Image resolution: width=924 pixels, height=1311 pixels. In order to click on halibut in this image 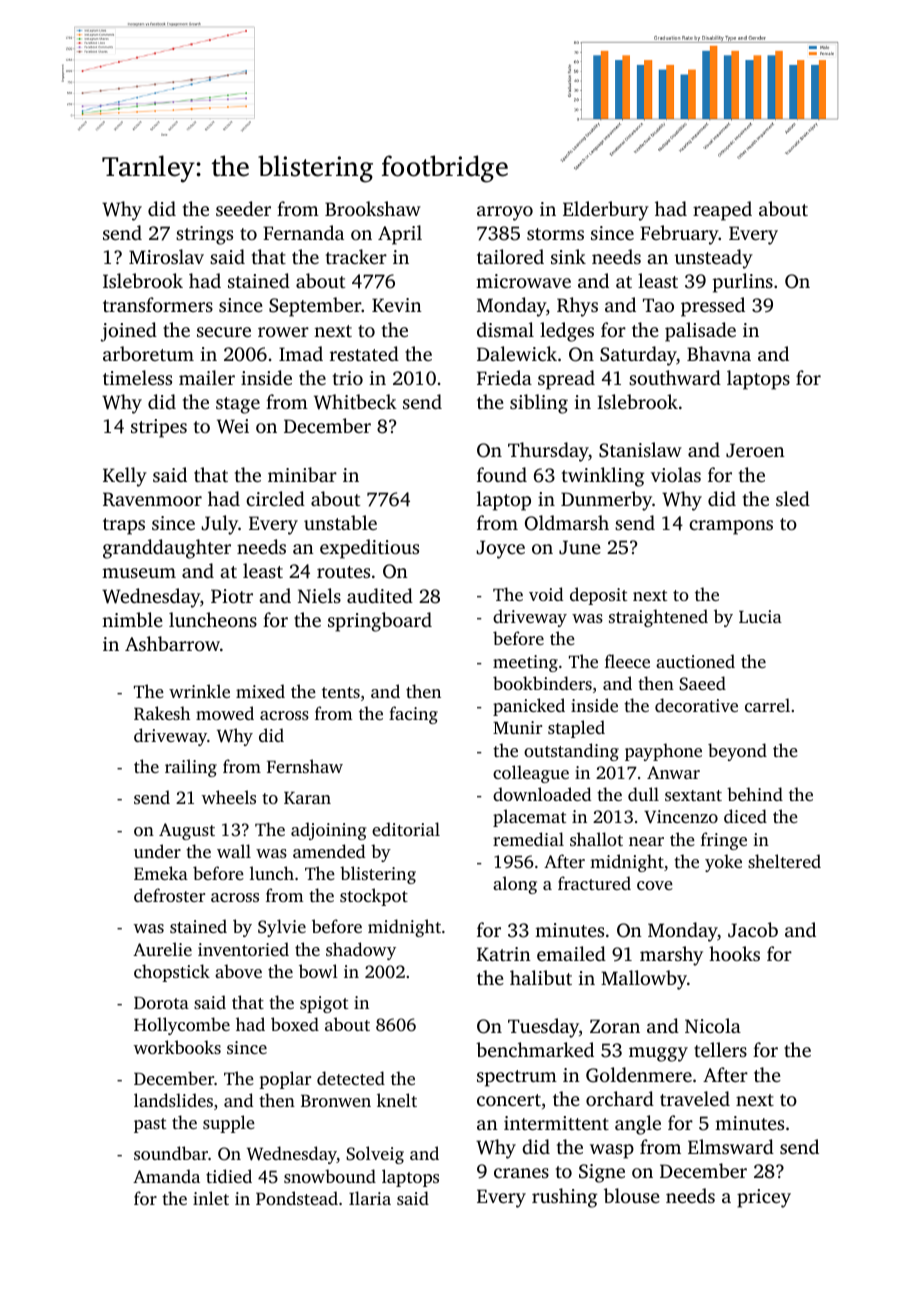, I will do `click(541, 977)`.
